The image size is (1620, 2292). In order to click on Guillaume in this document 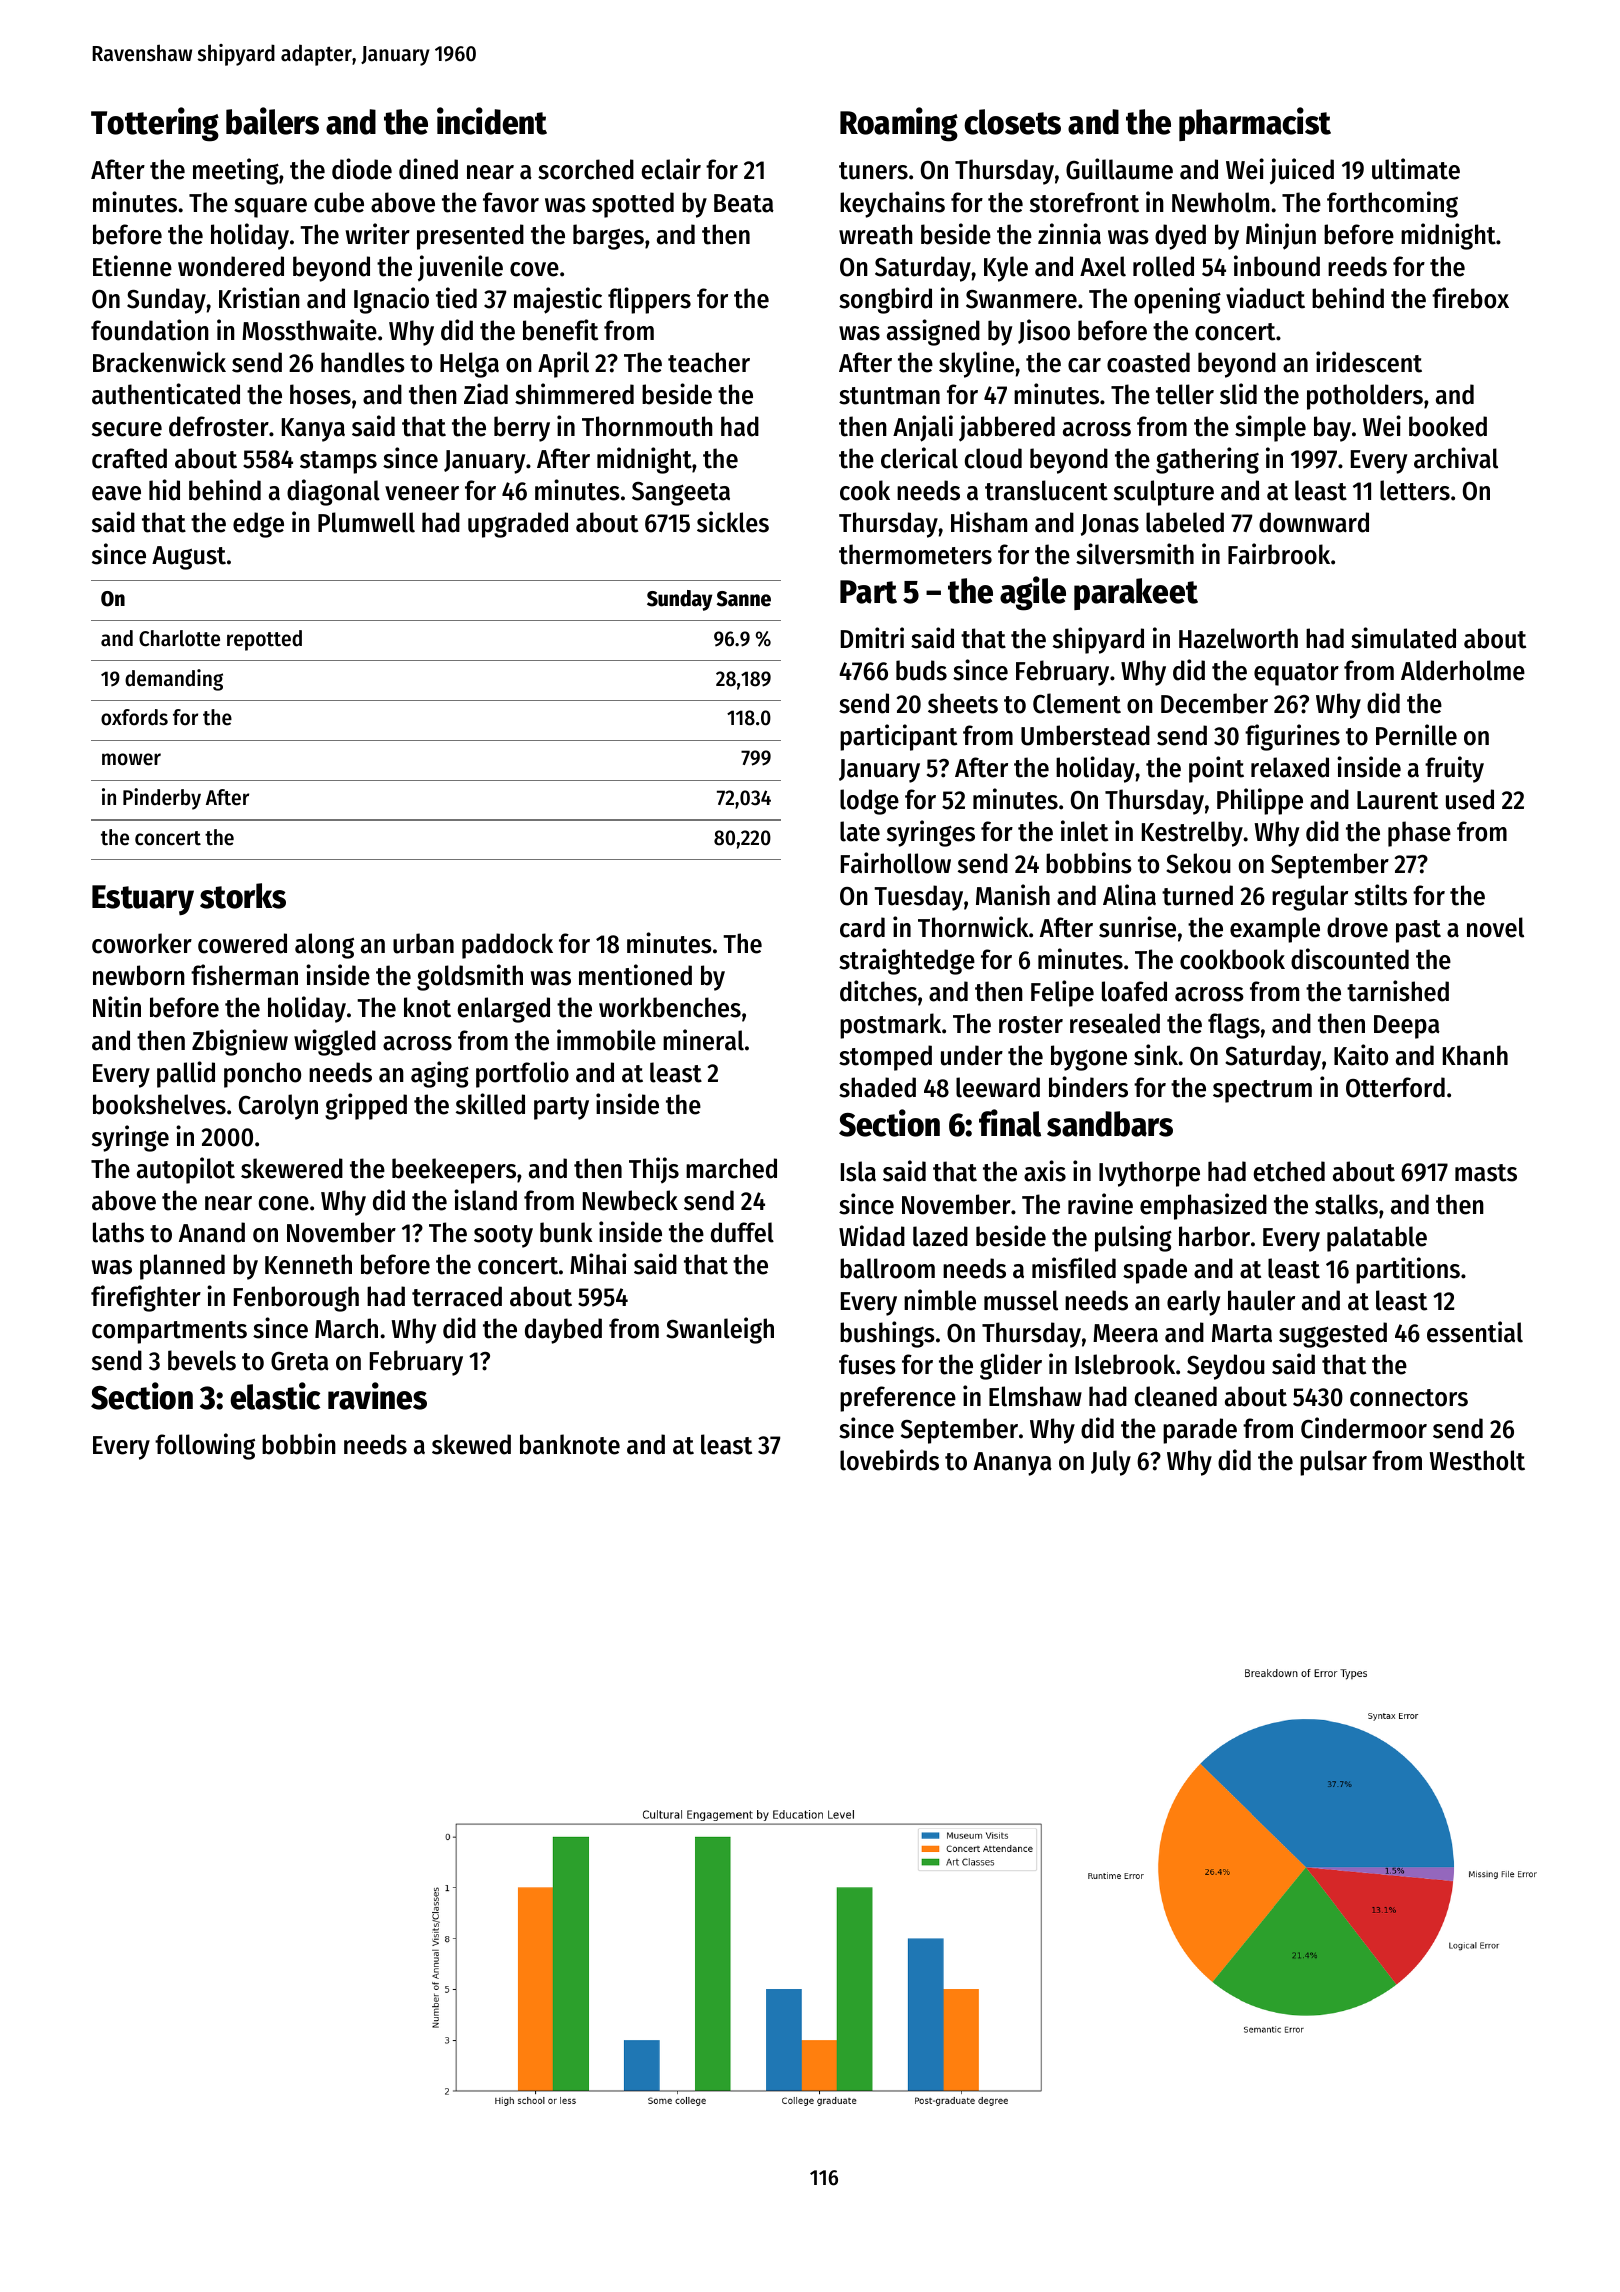, I will do `click(1119, 169)`.
